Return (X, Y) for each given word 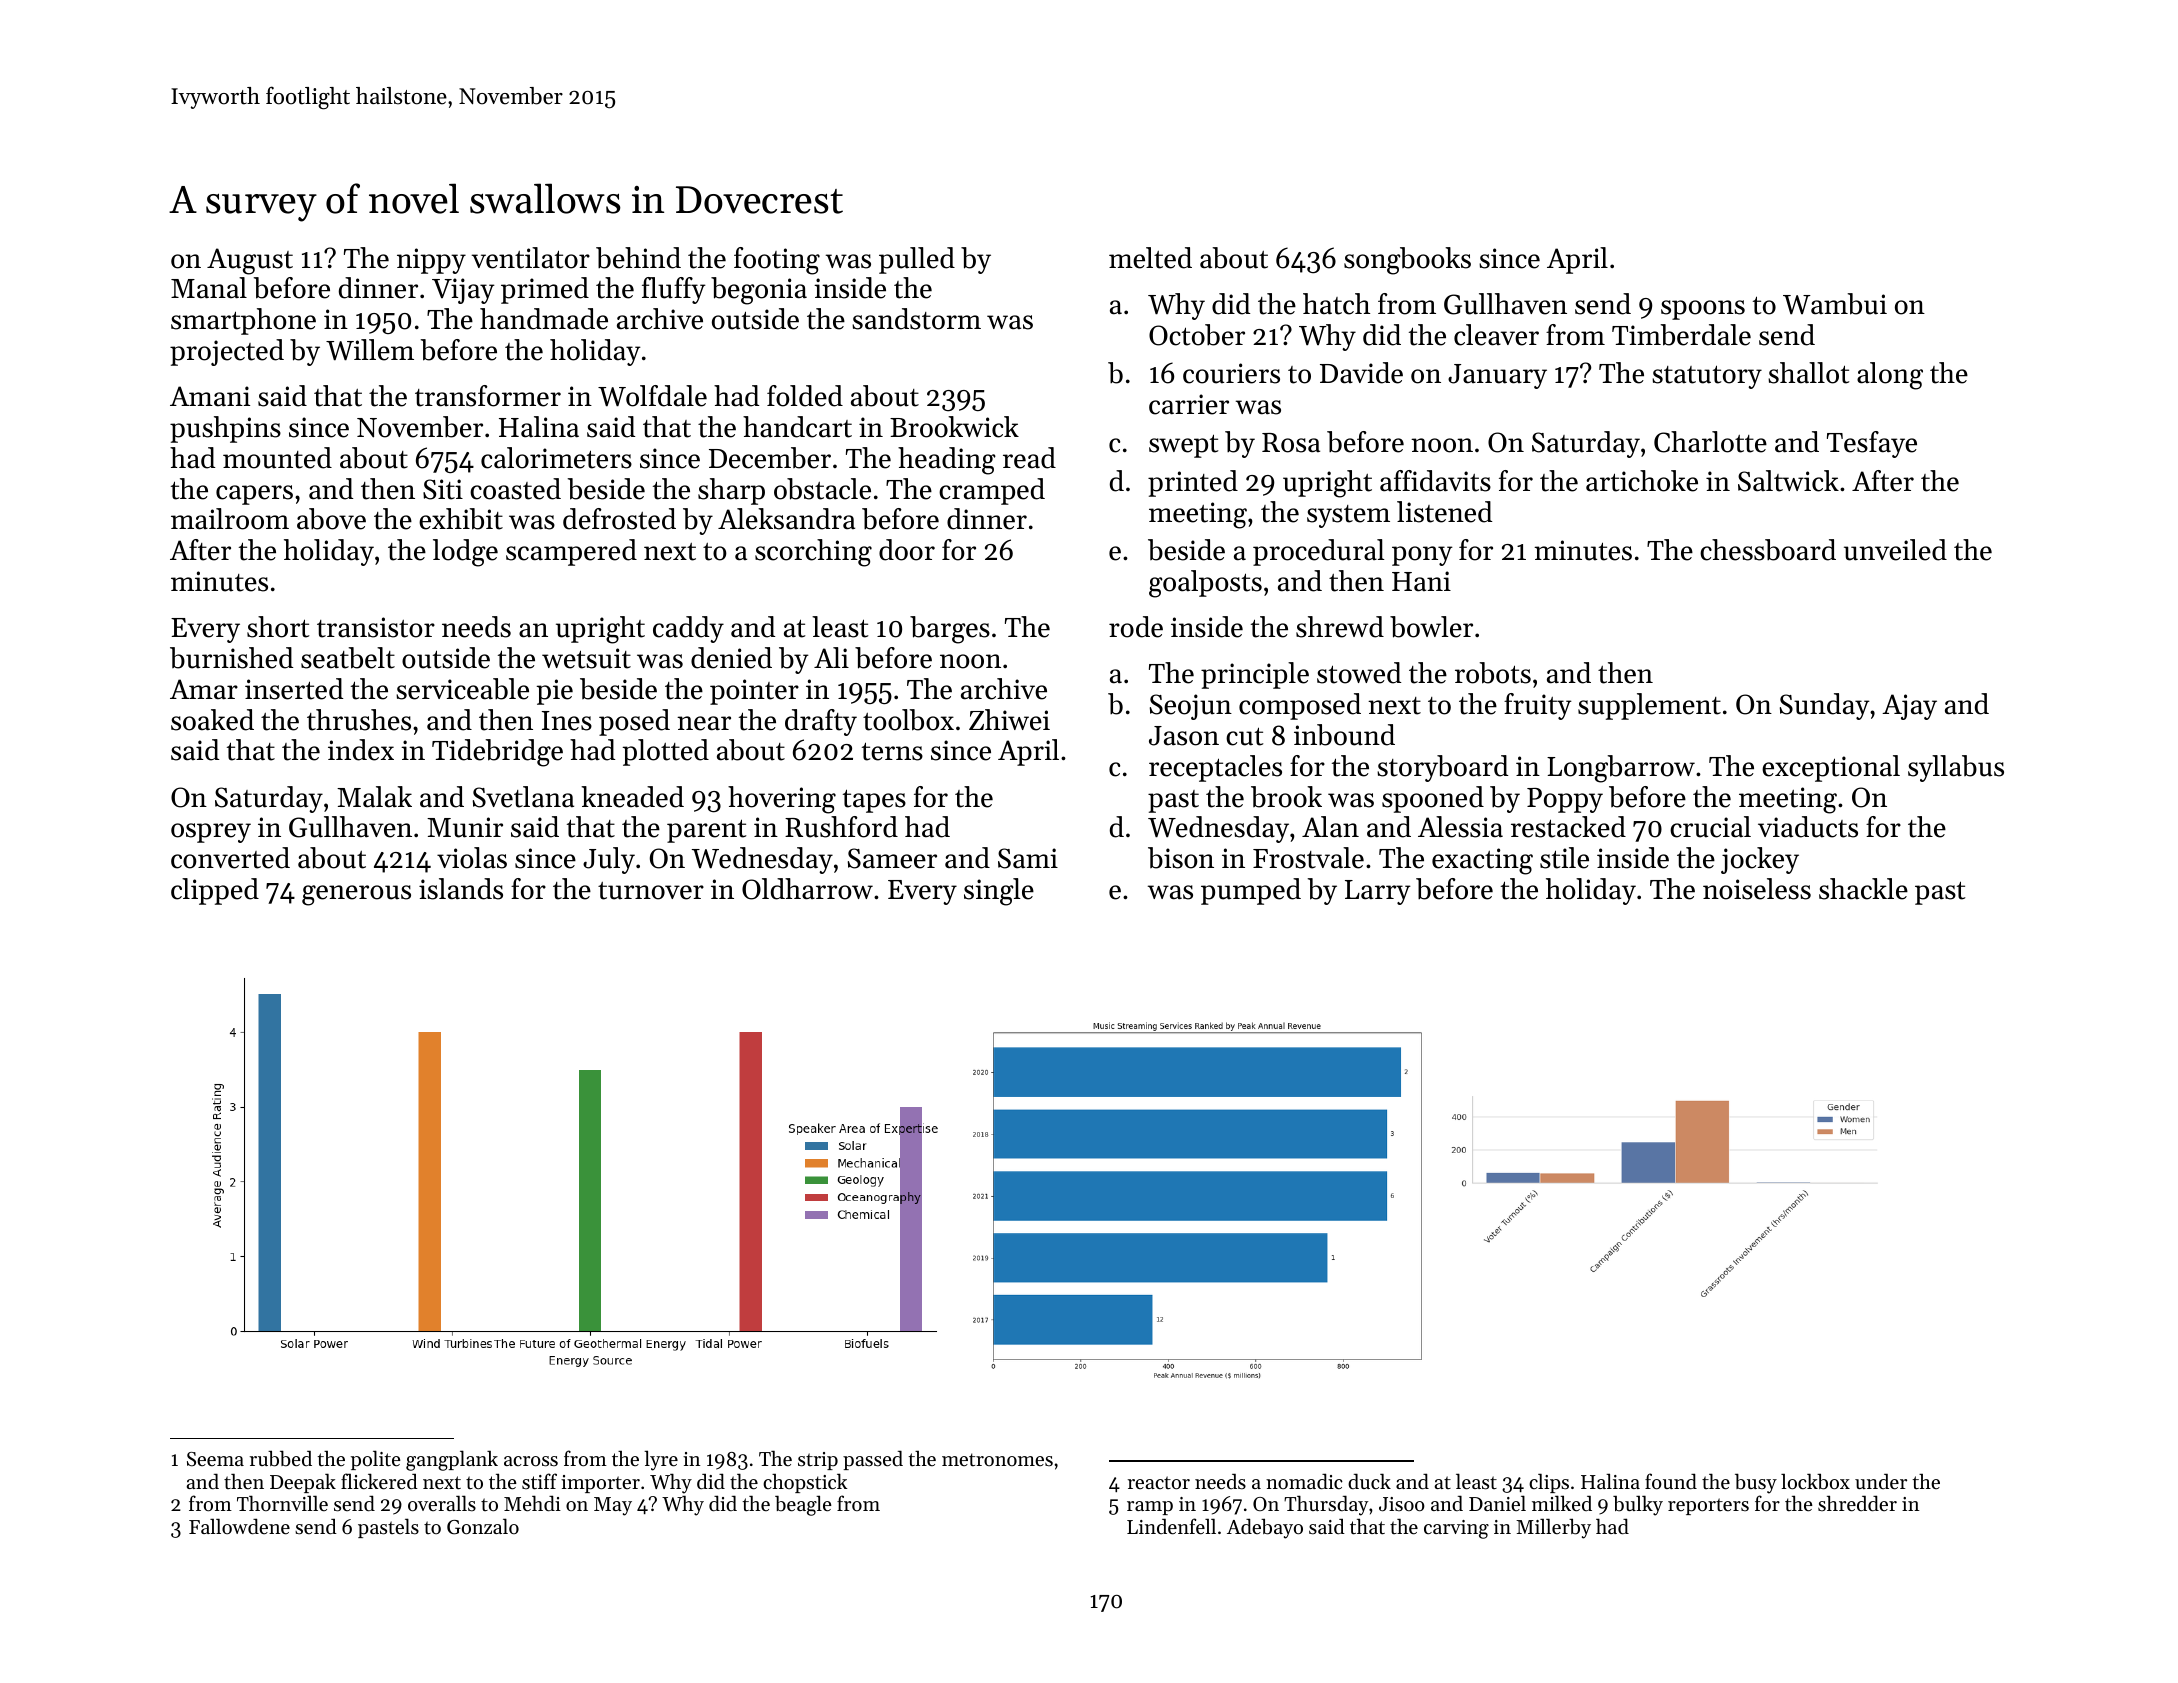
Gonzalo (483, 1526)
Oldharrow (807, 889)
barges (950, 630)
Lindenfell (1171, 1526)
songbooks (1407, 261)
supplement (1649, 706)
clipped (215, 891)
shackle (1863, 889)
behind (638, 258)
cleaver (1496, 335)
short (278, 627)
